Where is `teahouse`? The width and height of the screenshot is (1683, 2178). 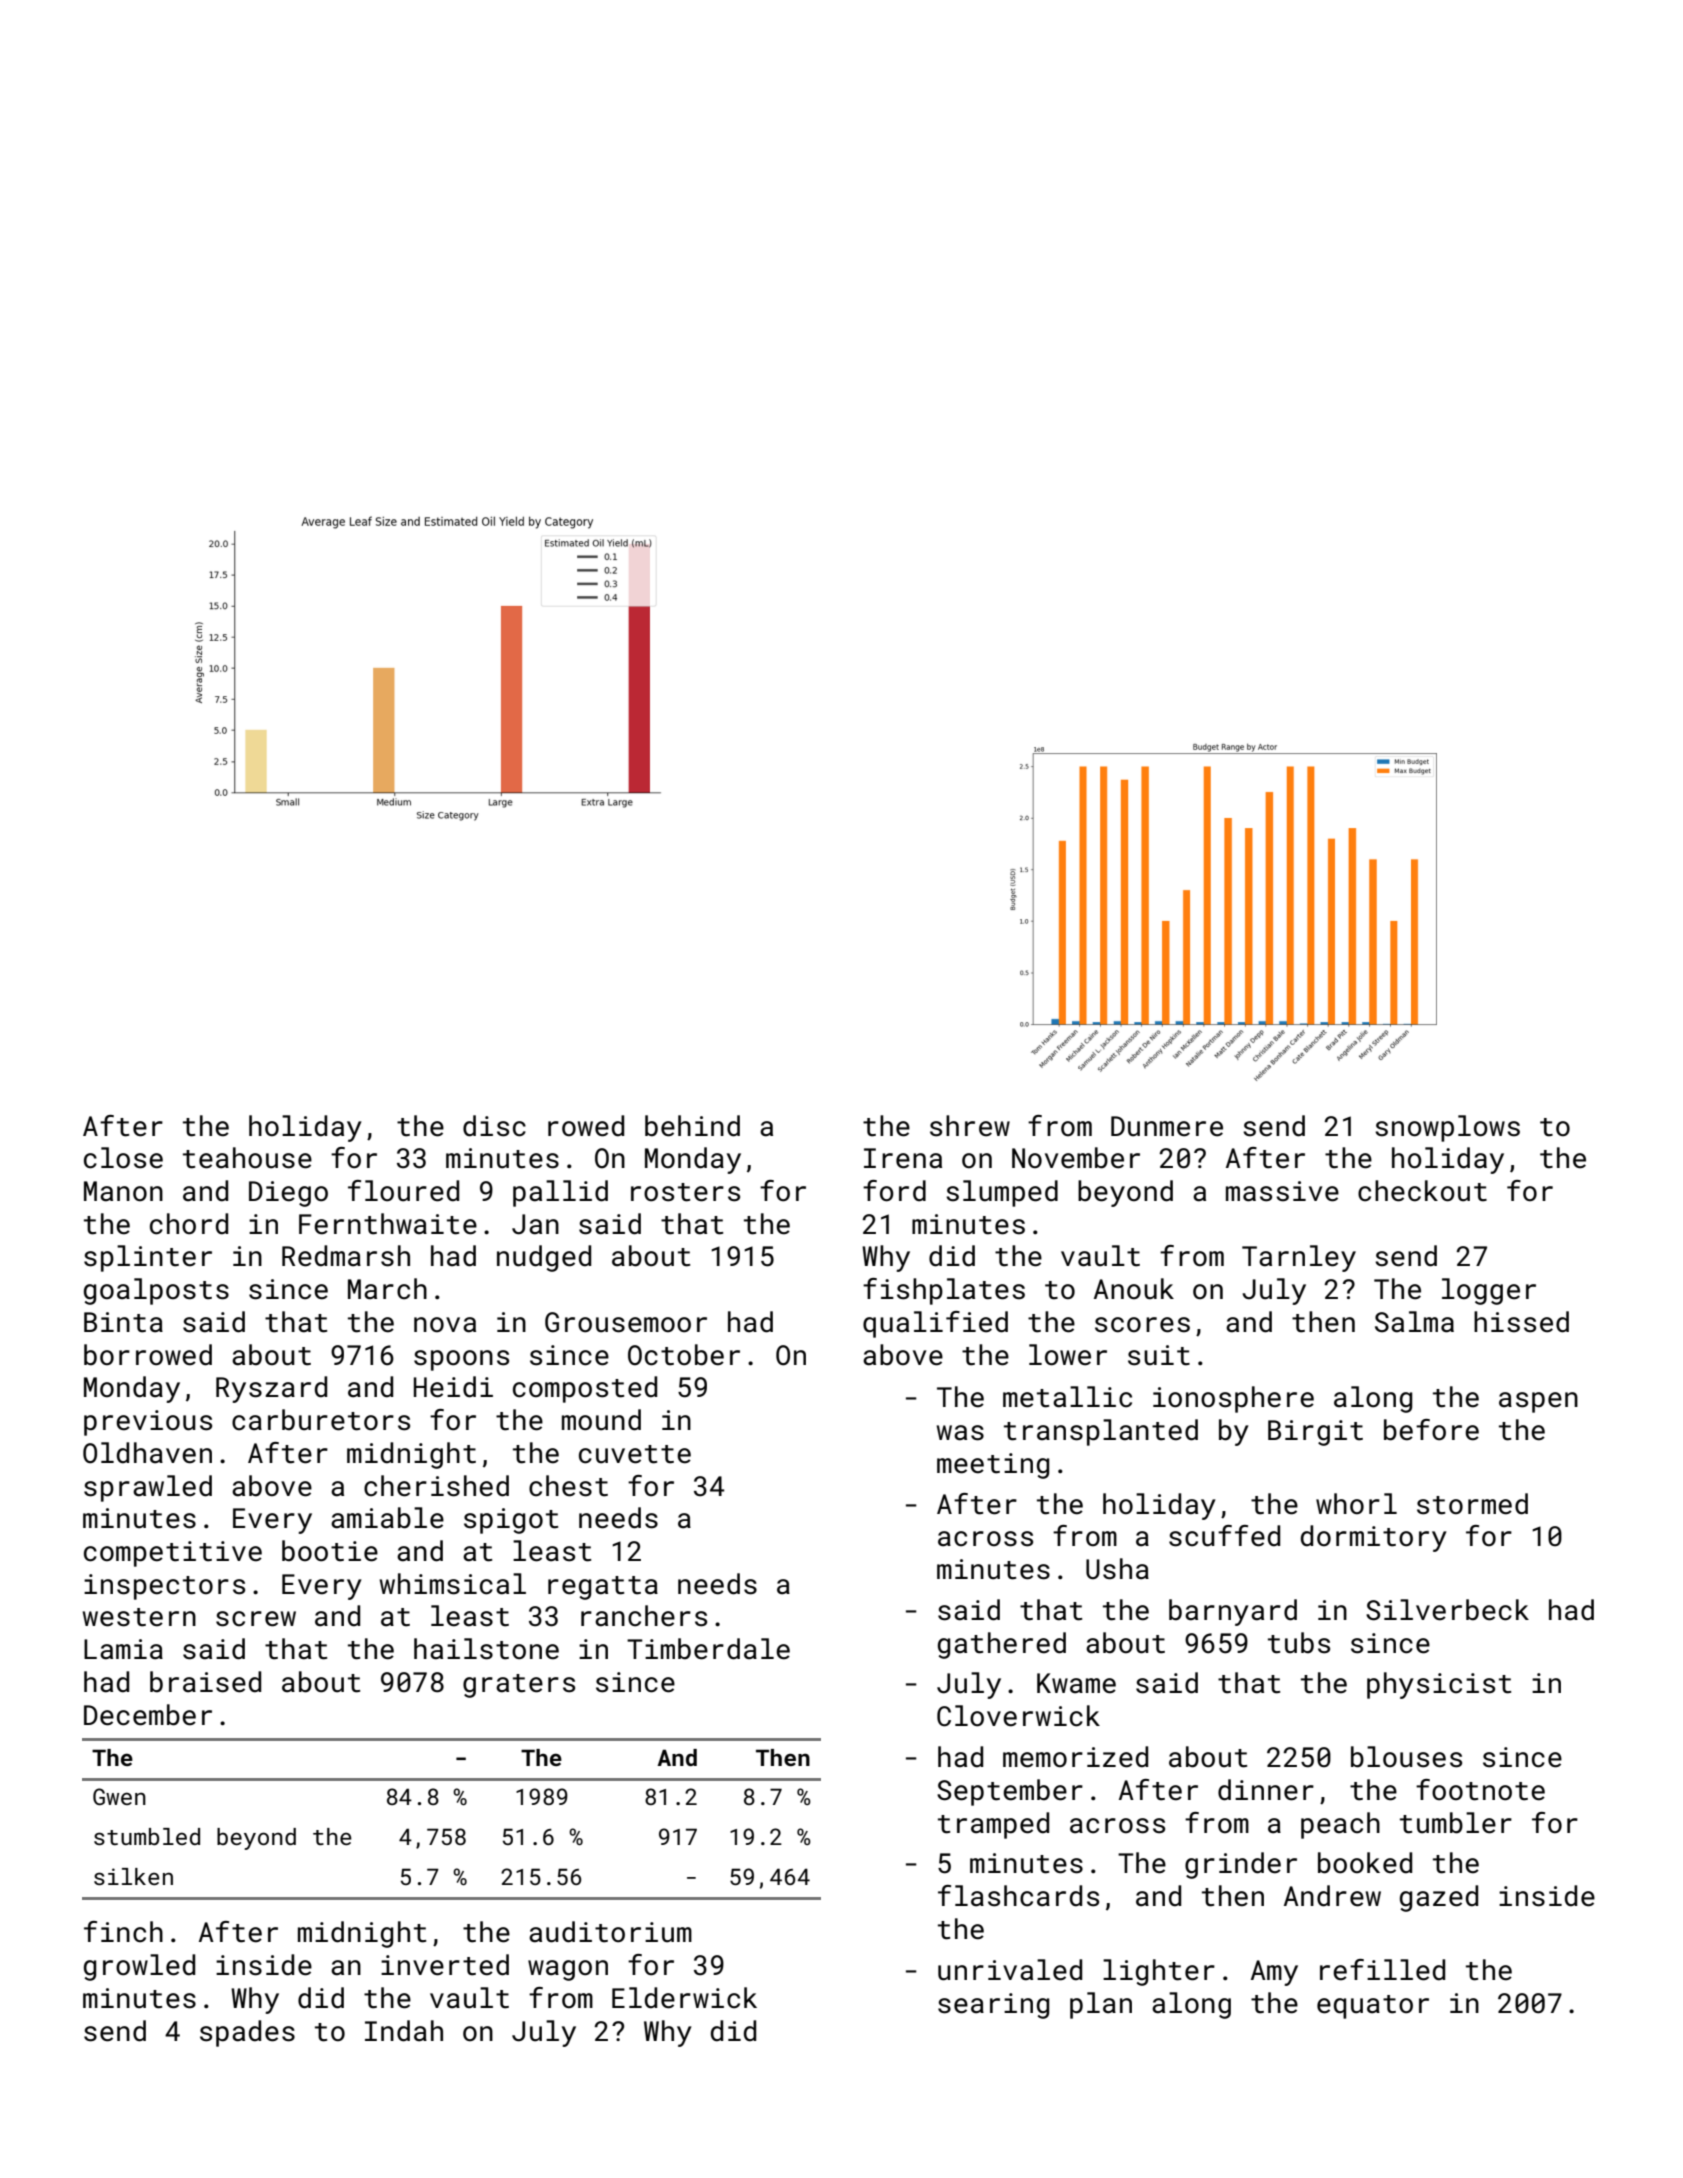 teahouse is located at coordinates (247, 1158).
